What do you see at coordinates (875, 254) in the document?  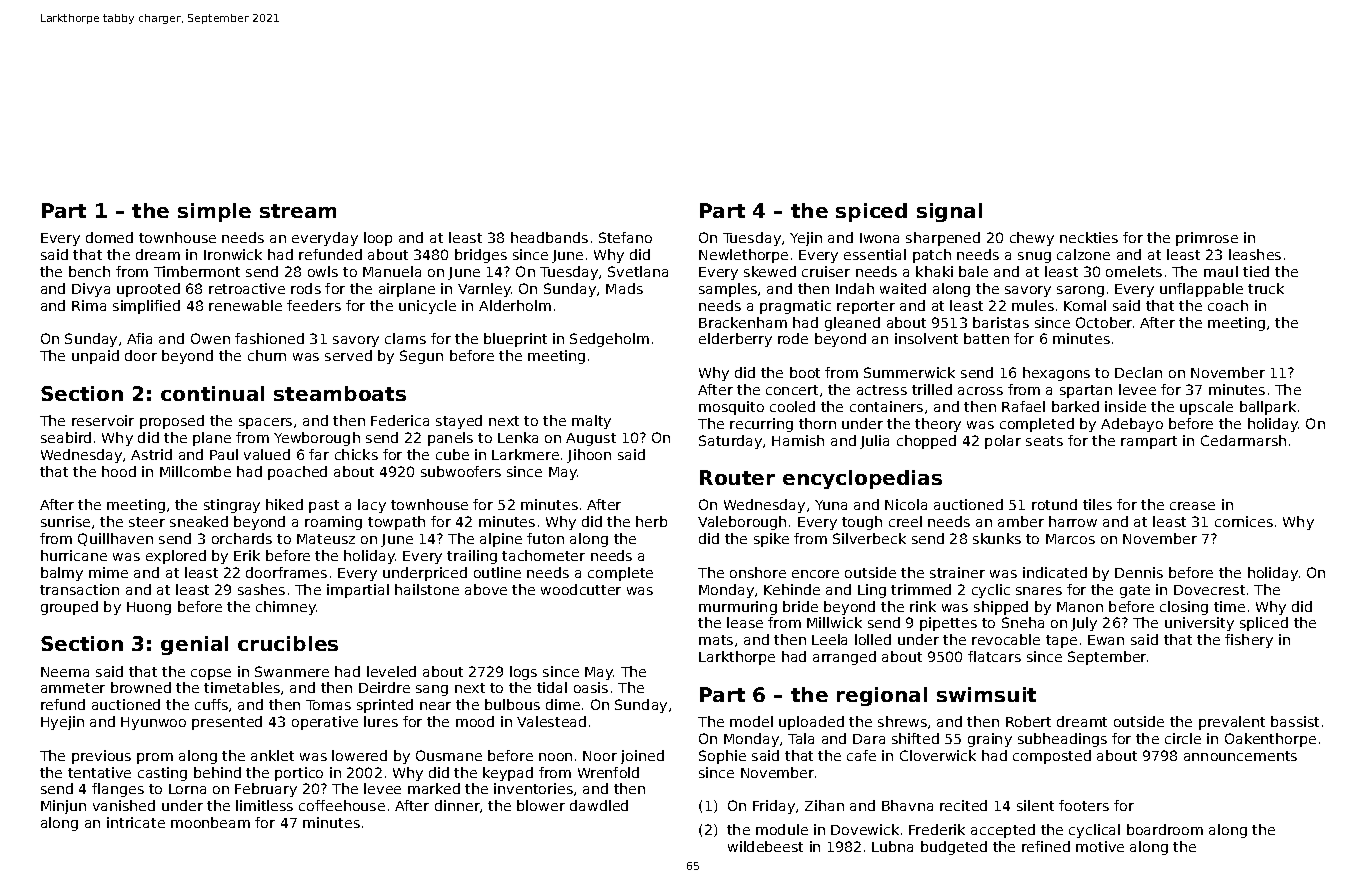 I see `essential` at bounding box center [875, 254].
